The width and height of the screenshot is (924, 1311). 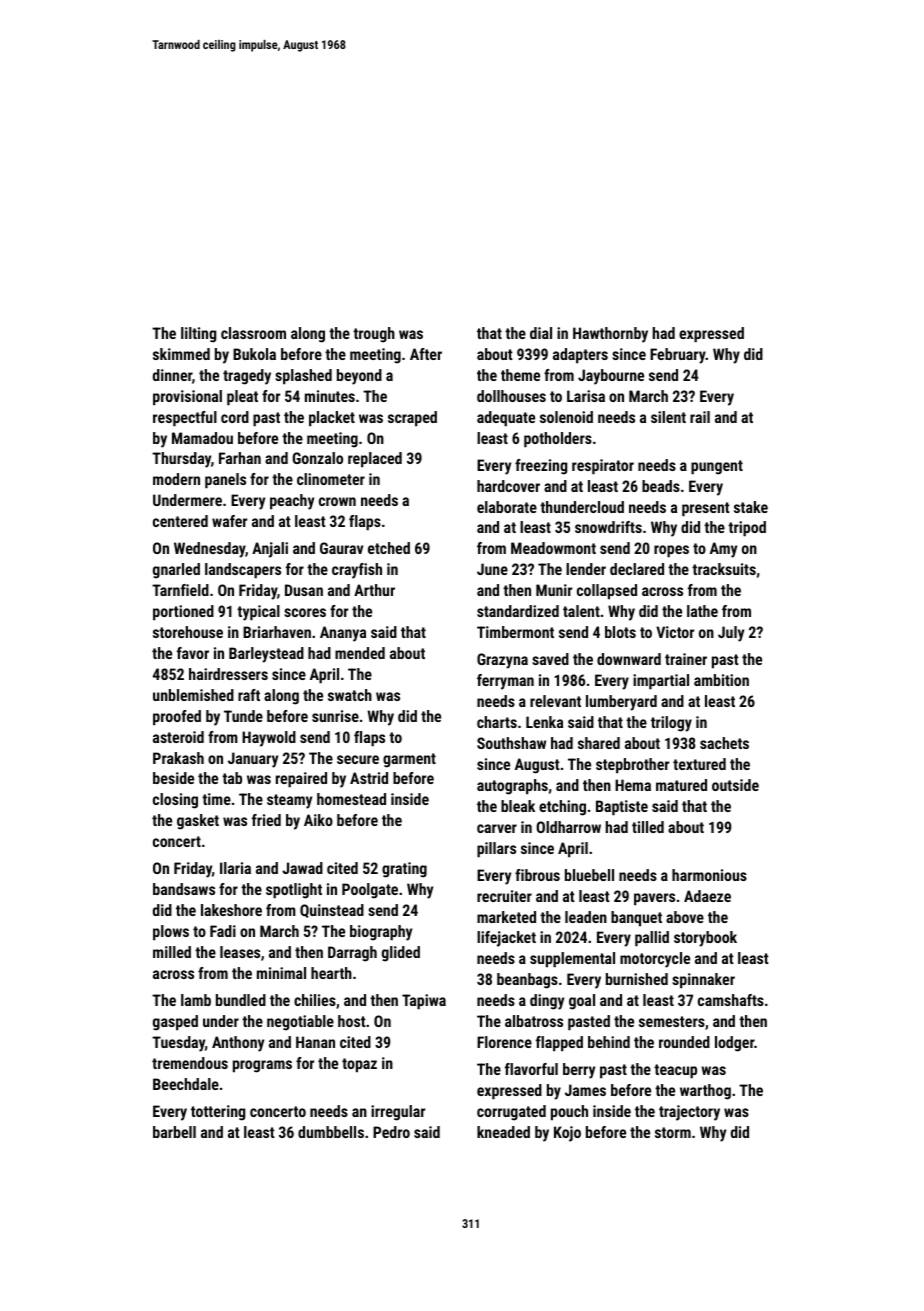 What do you see at coordinates (567, 1134) in the screenshot?
I see `Kojo` at bounding box center [567, 1134].
